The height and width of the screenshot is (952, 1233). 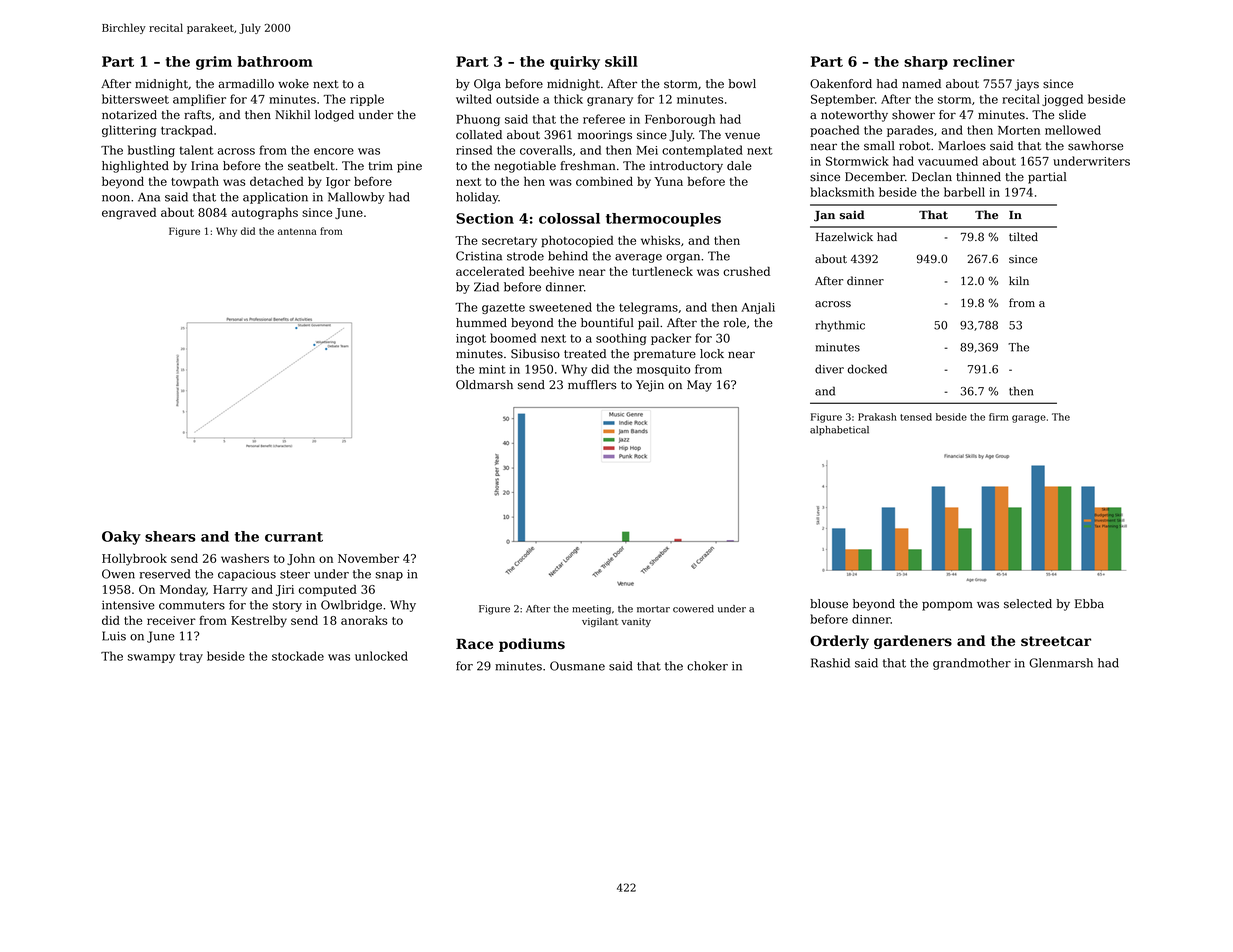 What do you see at coordinates (275, 61) in the screenshot?
I see `bathroom` at bounding box center [275, 61].
